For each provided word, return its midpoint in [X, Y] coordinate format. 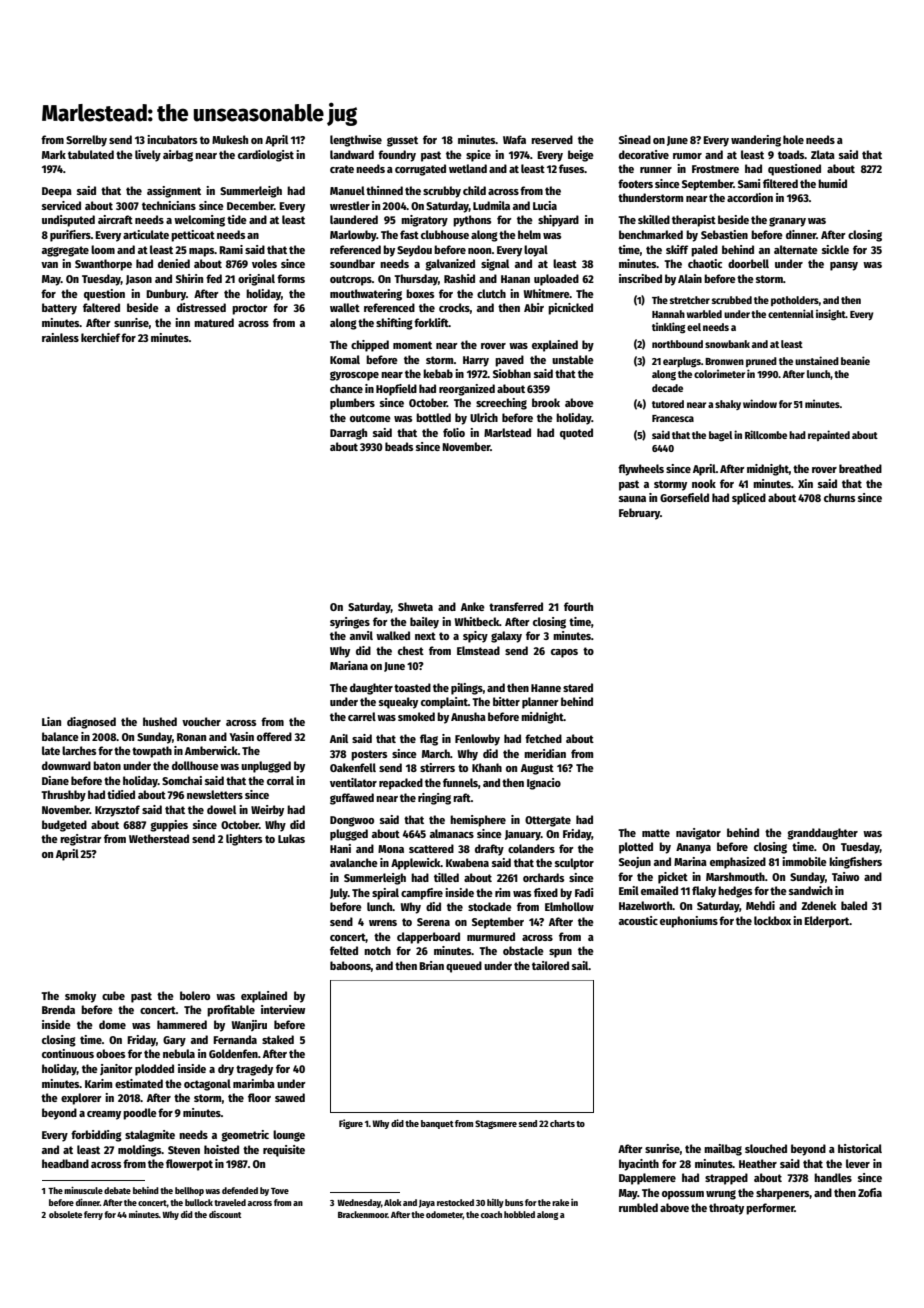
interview [283, 1009]
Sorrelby [86, 141]
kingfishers [855, 863]
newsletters [215, 794]
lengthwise [356, 141]
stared [578, 687]
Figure [351, 1124]
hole [793, 139]
